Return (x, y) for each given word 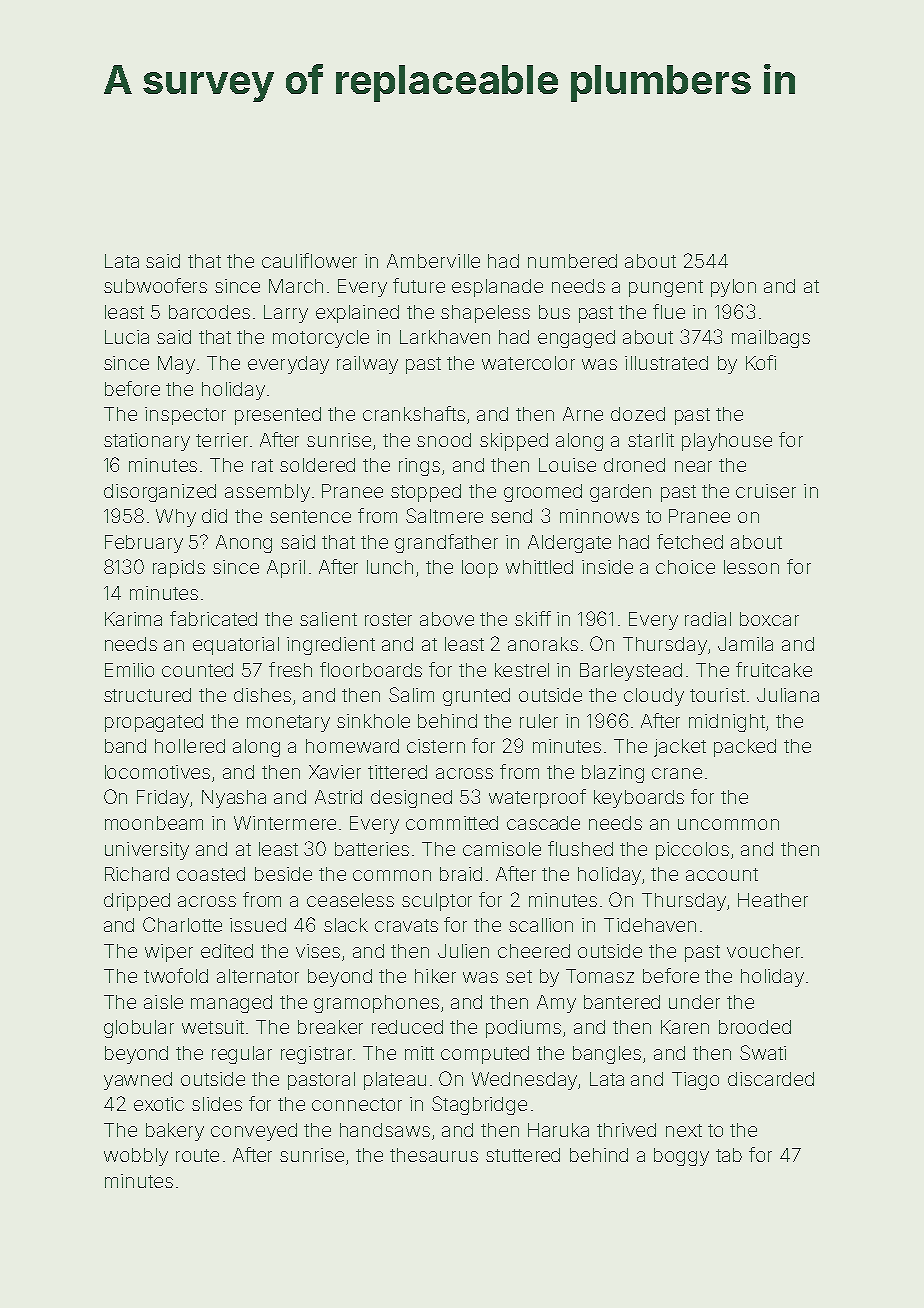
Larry (286, 314)
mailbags (771, 339)
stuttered (523, 1155)
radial (708, 619)
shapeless (485, 314)
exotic (159, 1104)
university (147, 851)
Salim (411, 694)
